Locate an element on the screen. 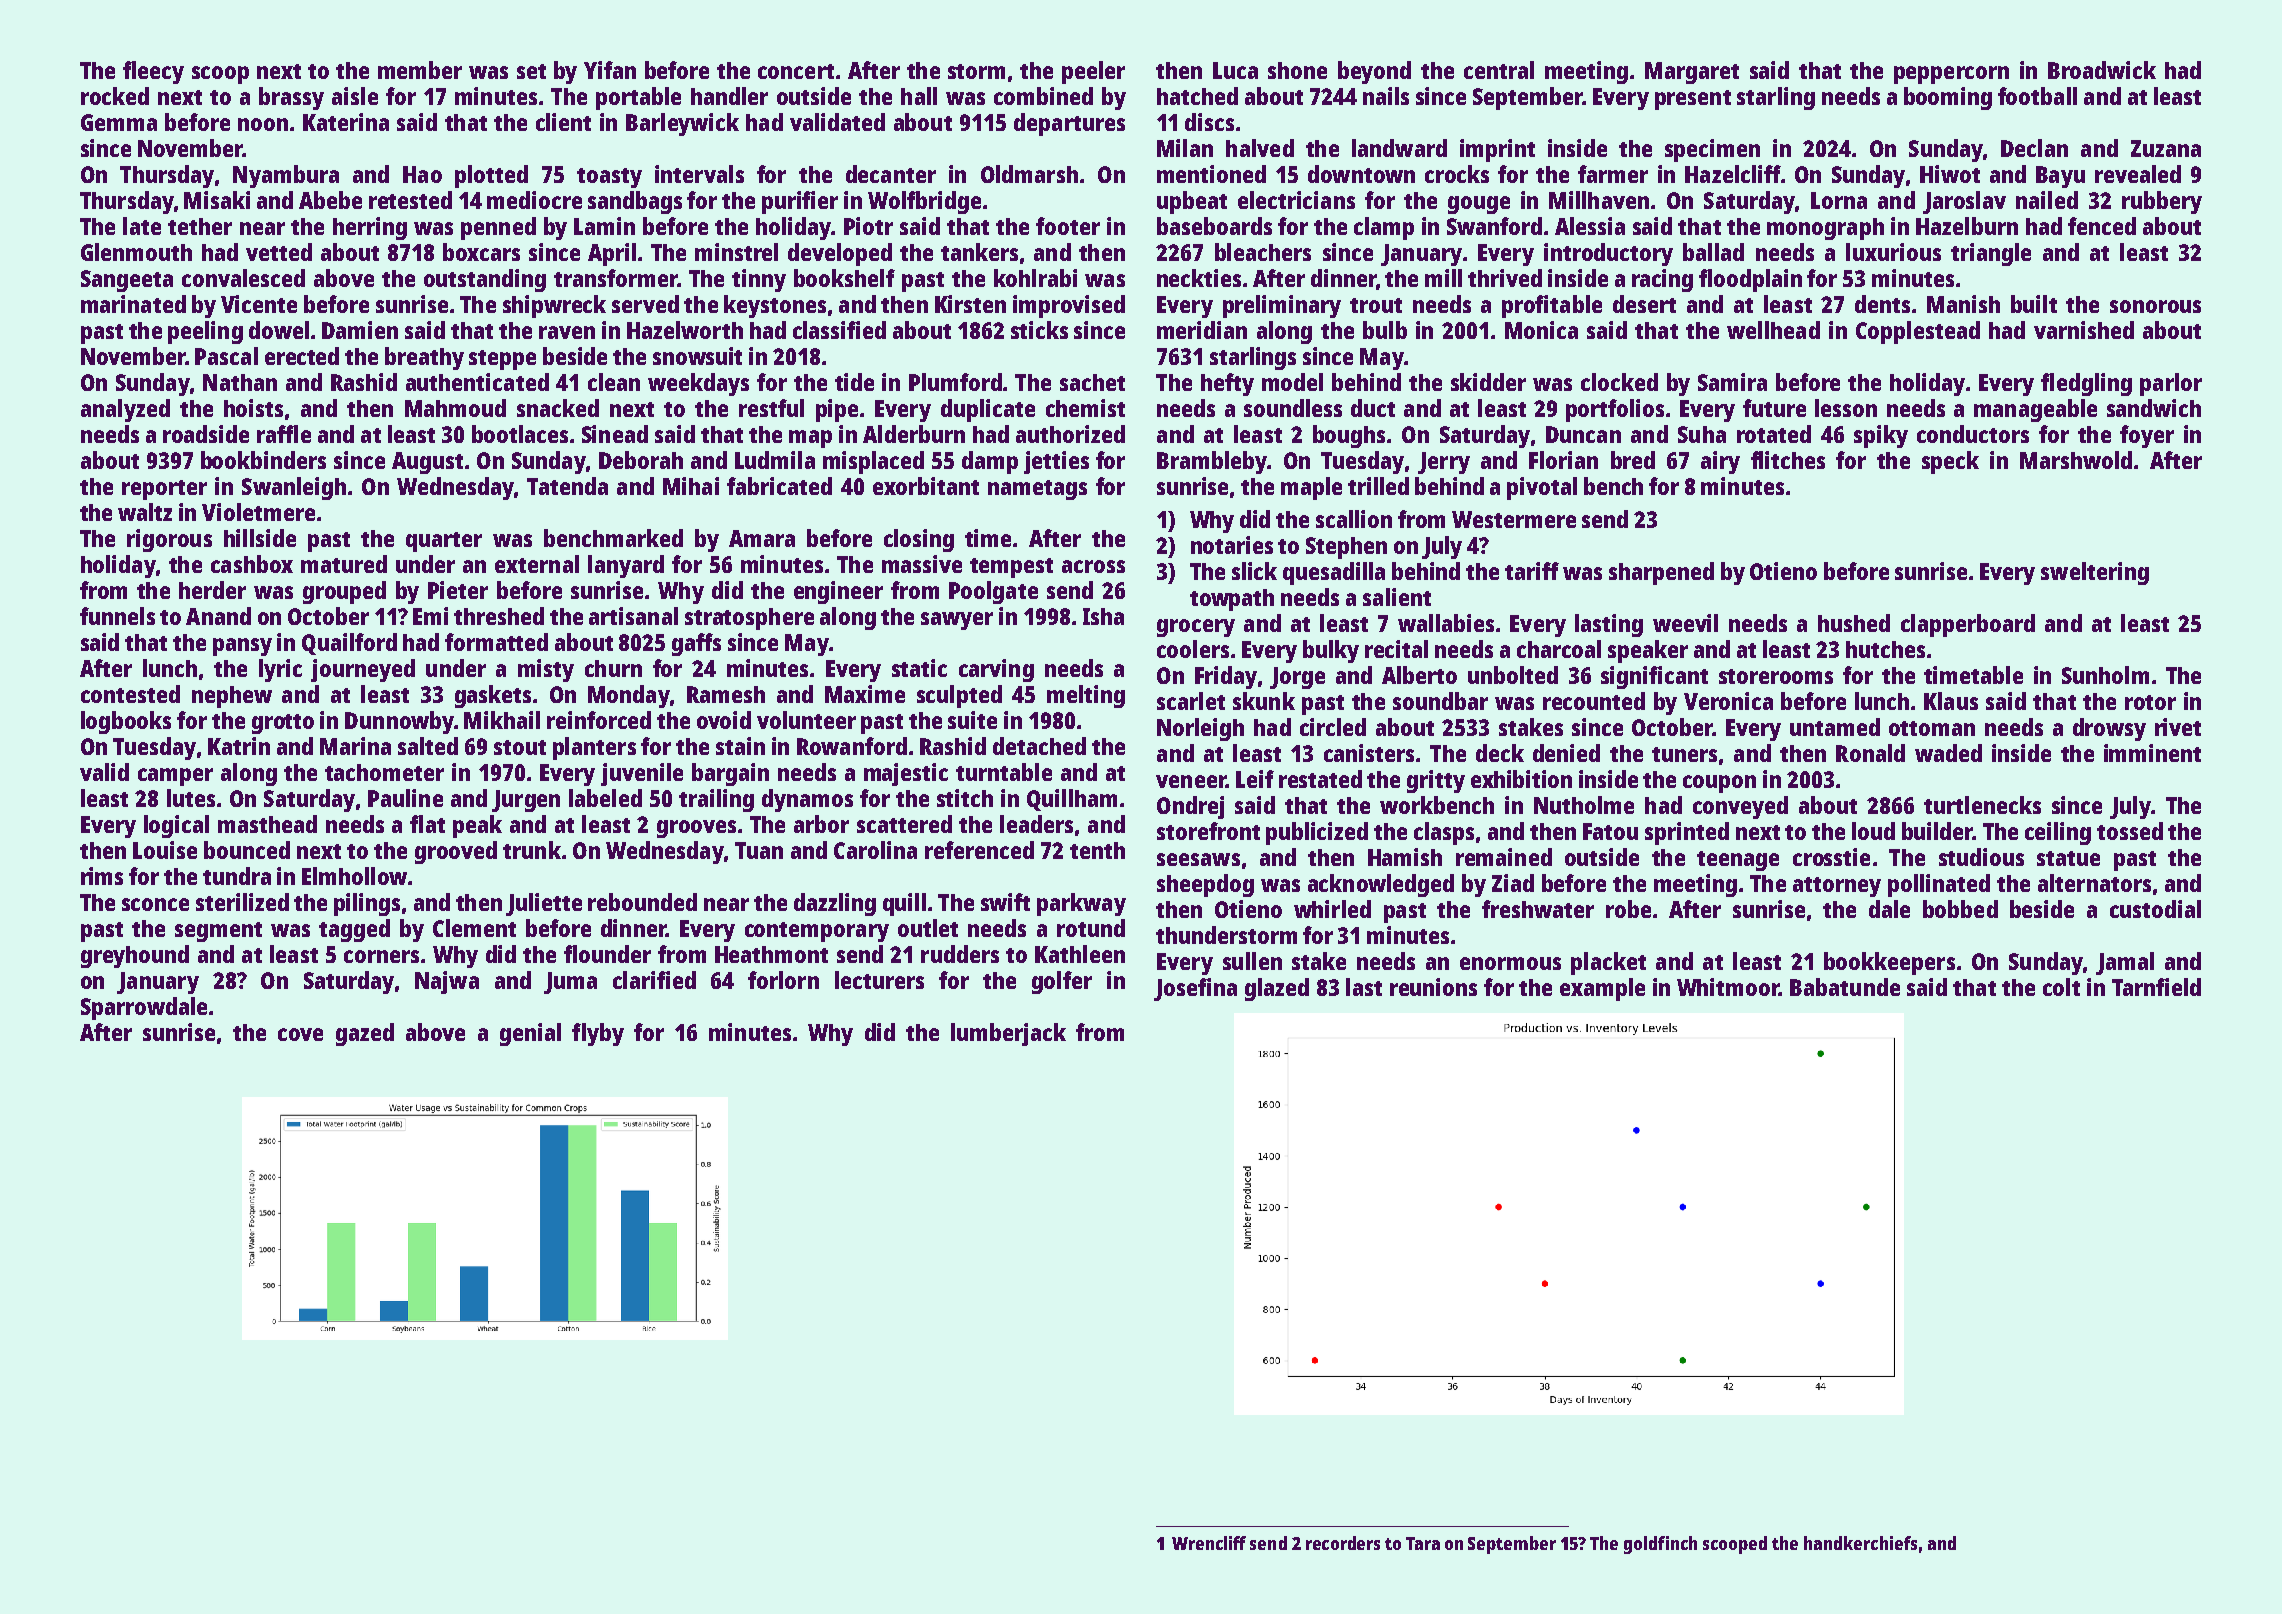 The height and width of the screenshot is (1614, 2282). grotto is located at coordinates (283, 724).
